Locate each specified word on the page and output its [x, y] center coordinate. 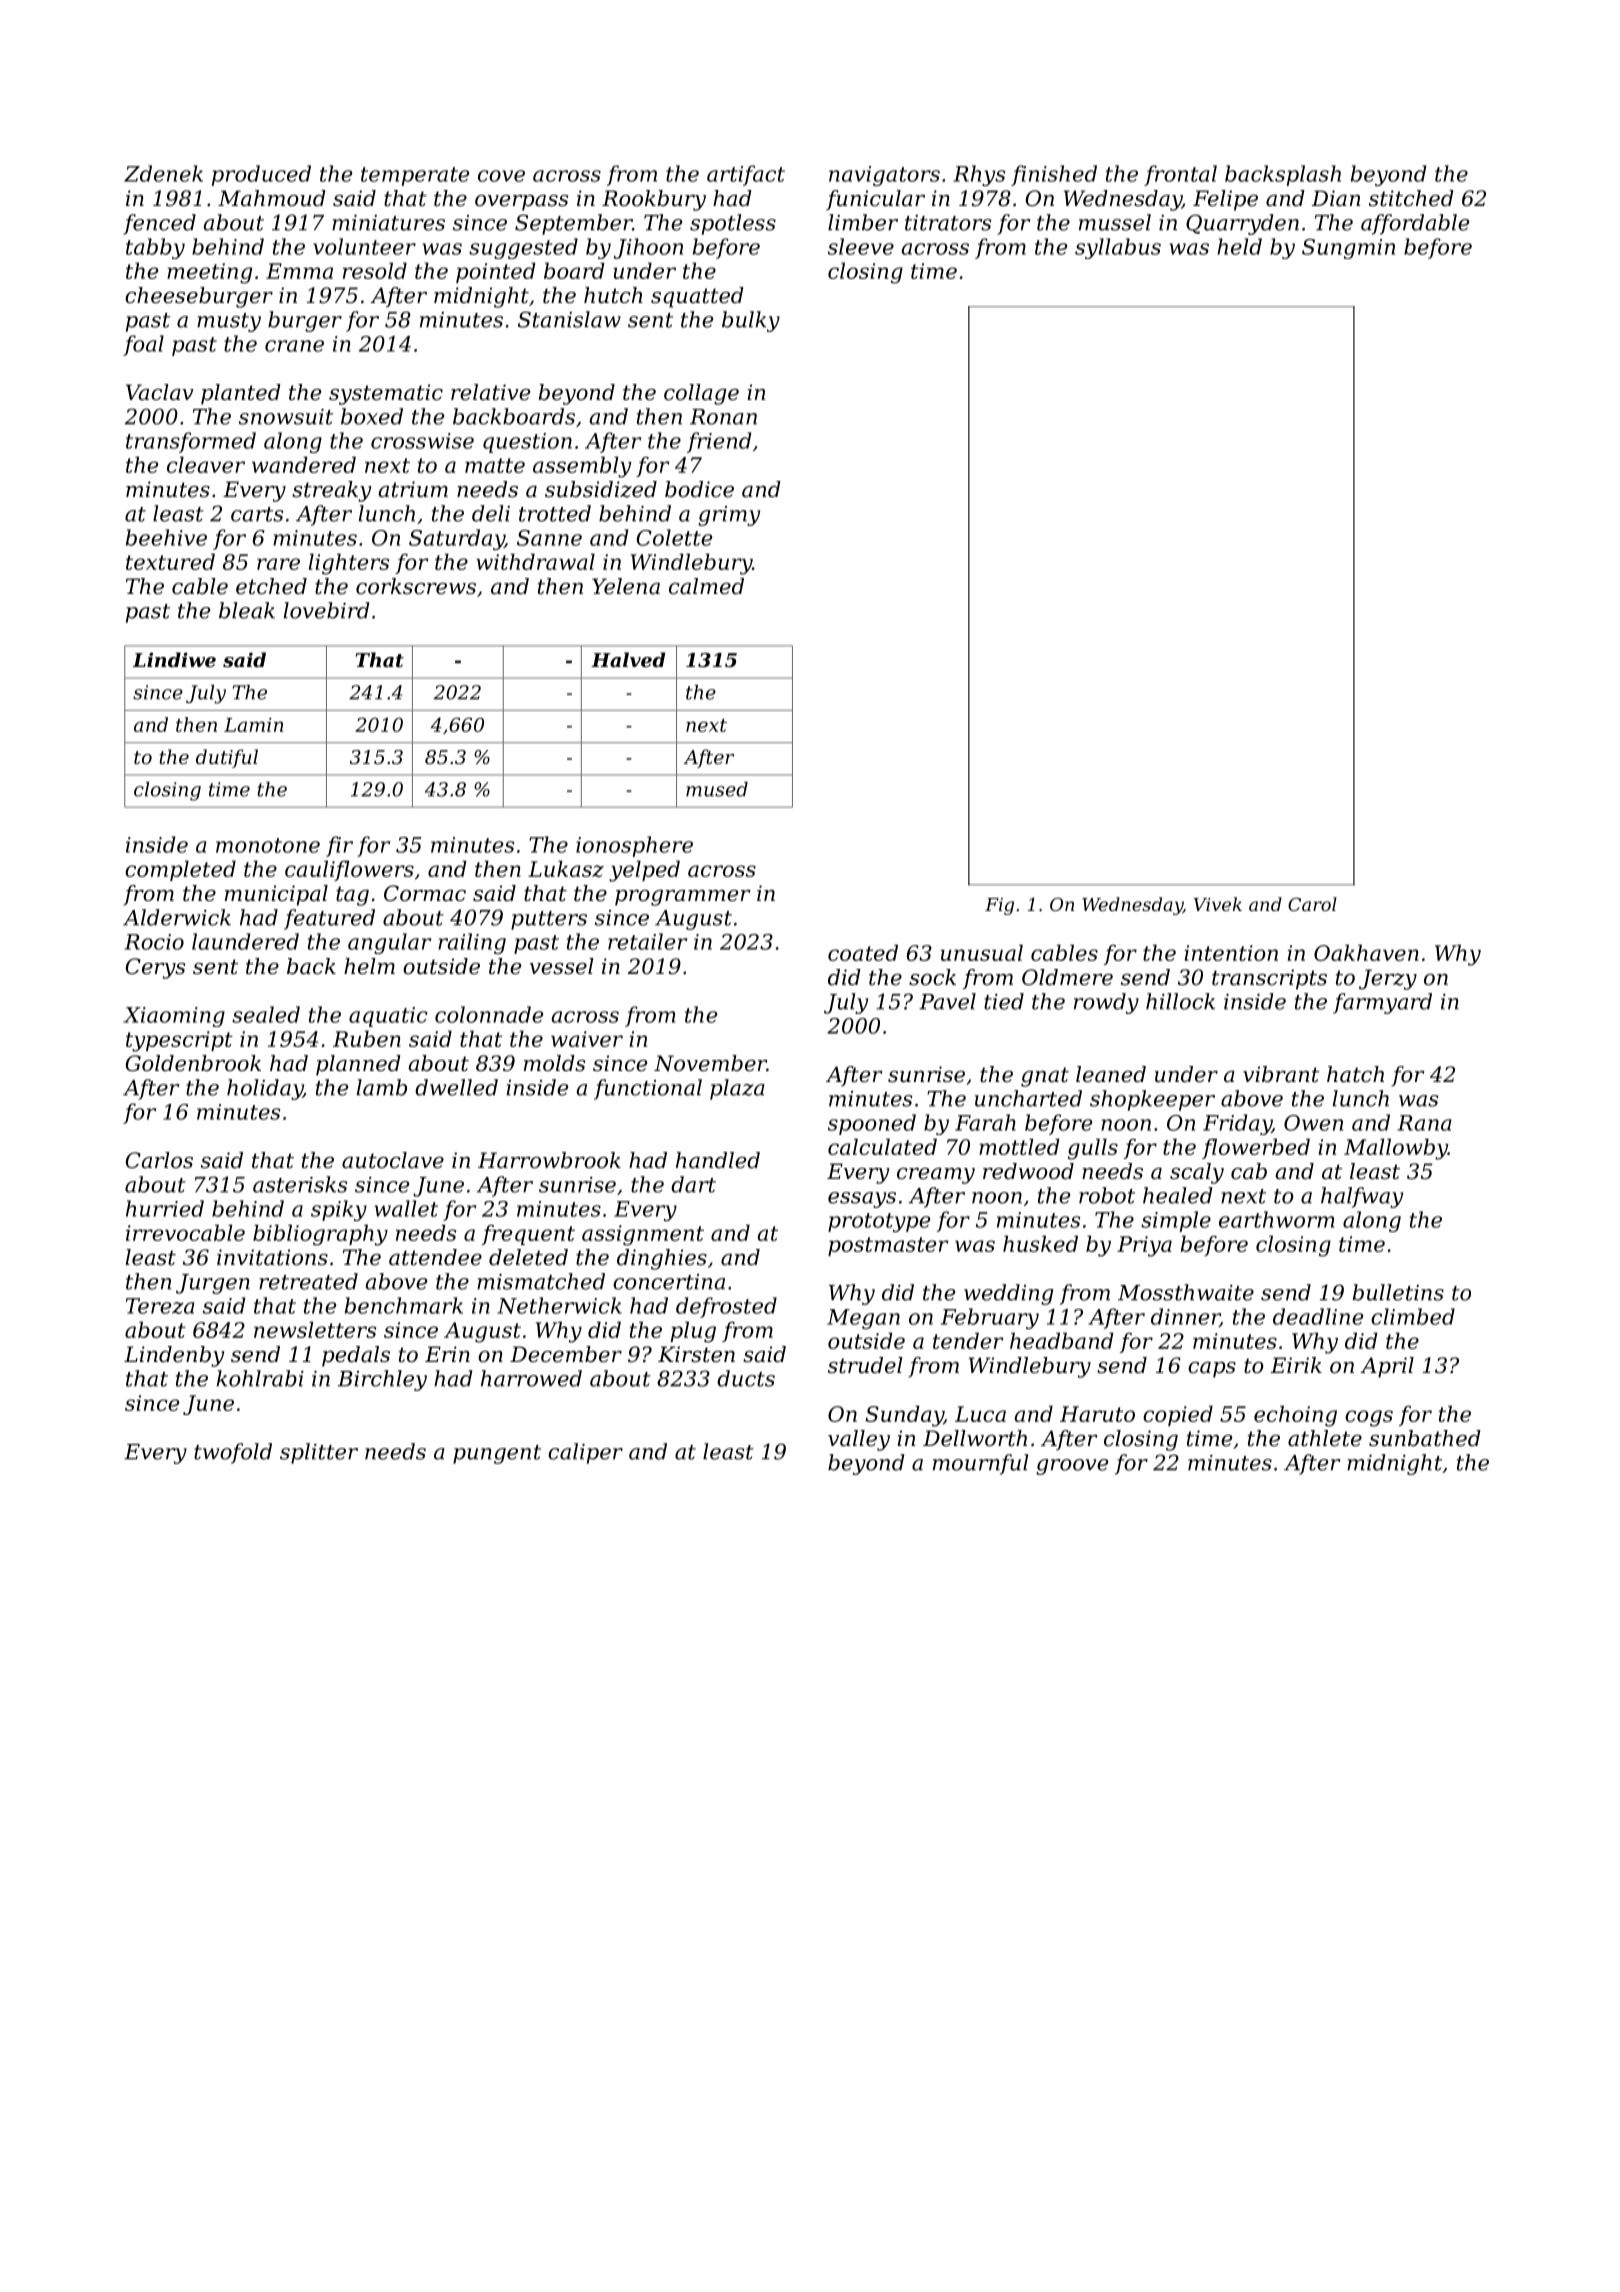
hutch [613, 295]
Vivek [1218, 904]
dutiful [227, 758]
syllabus [1118, 248]
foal [143, 345]
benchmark [404, 1305]
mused [717, 789]
